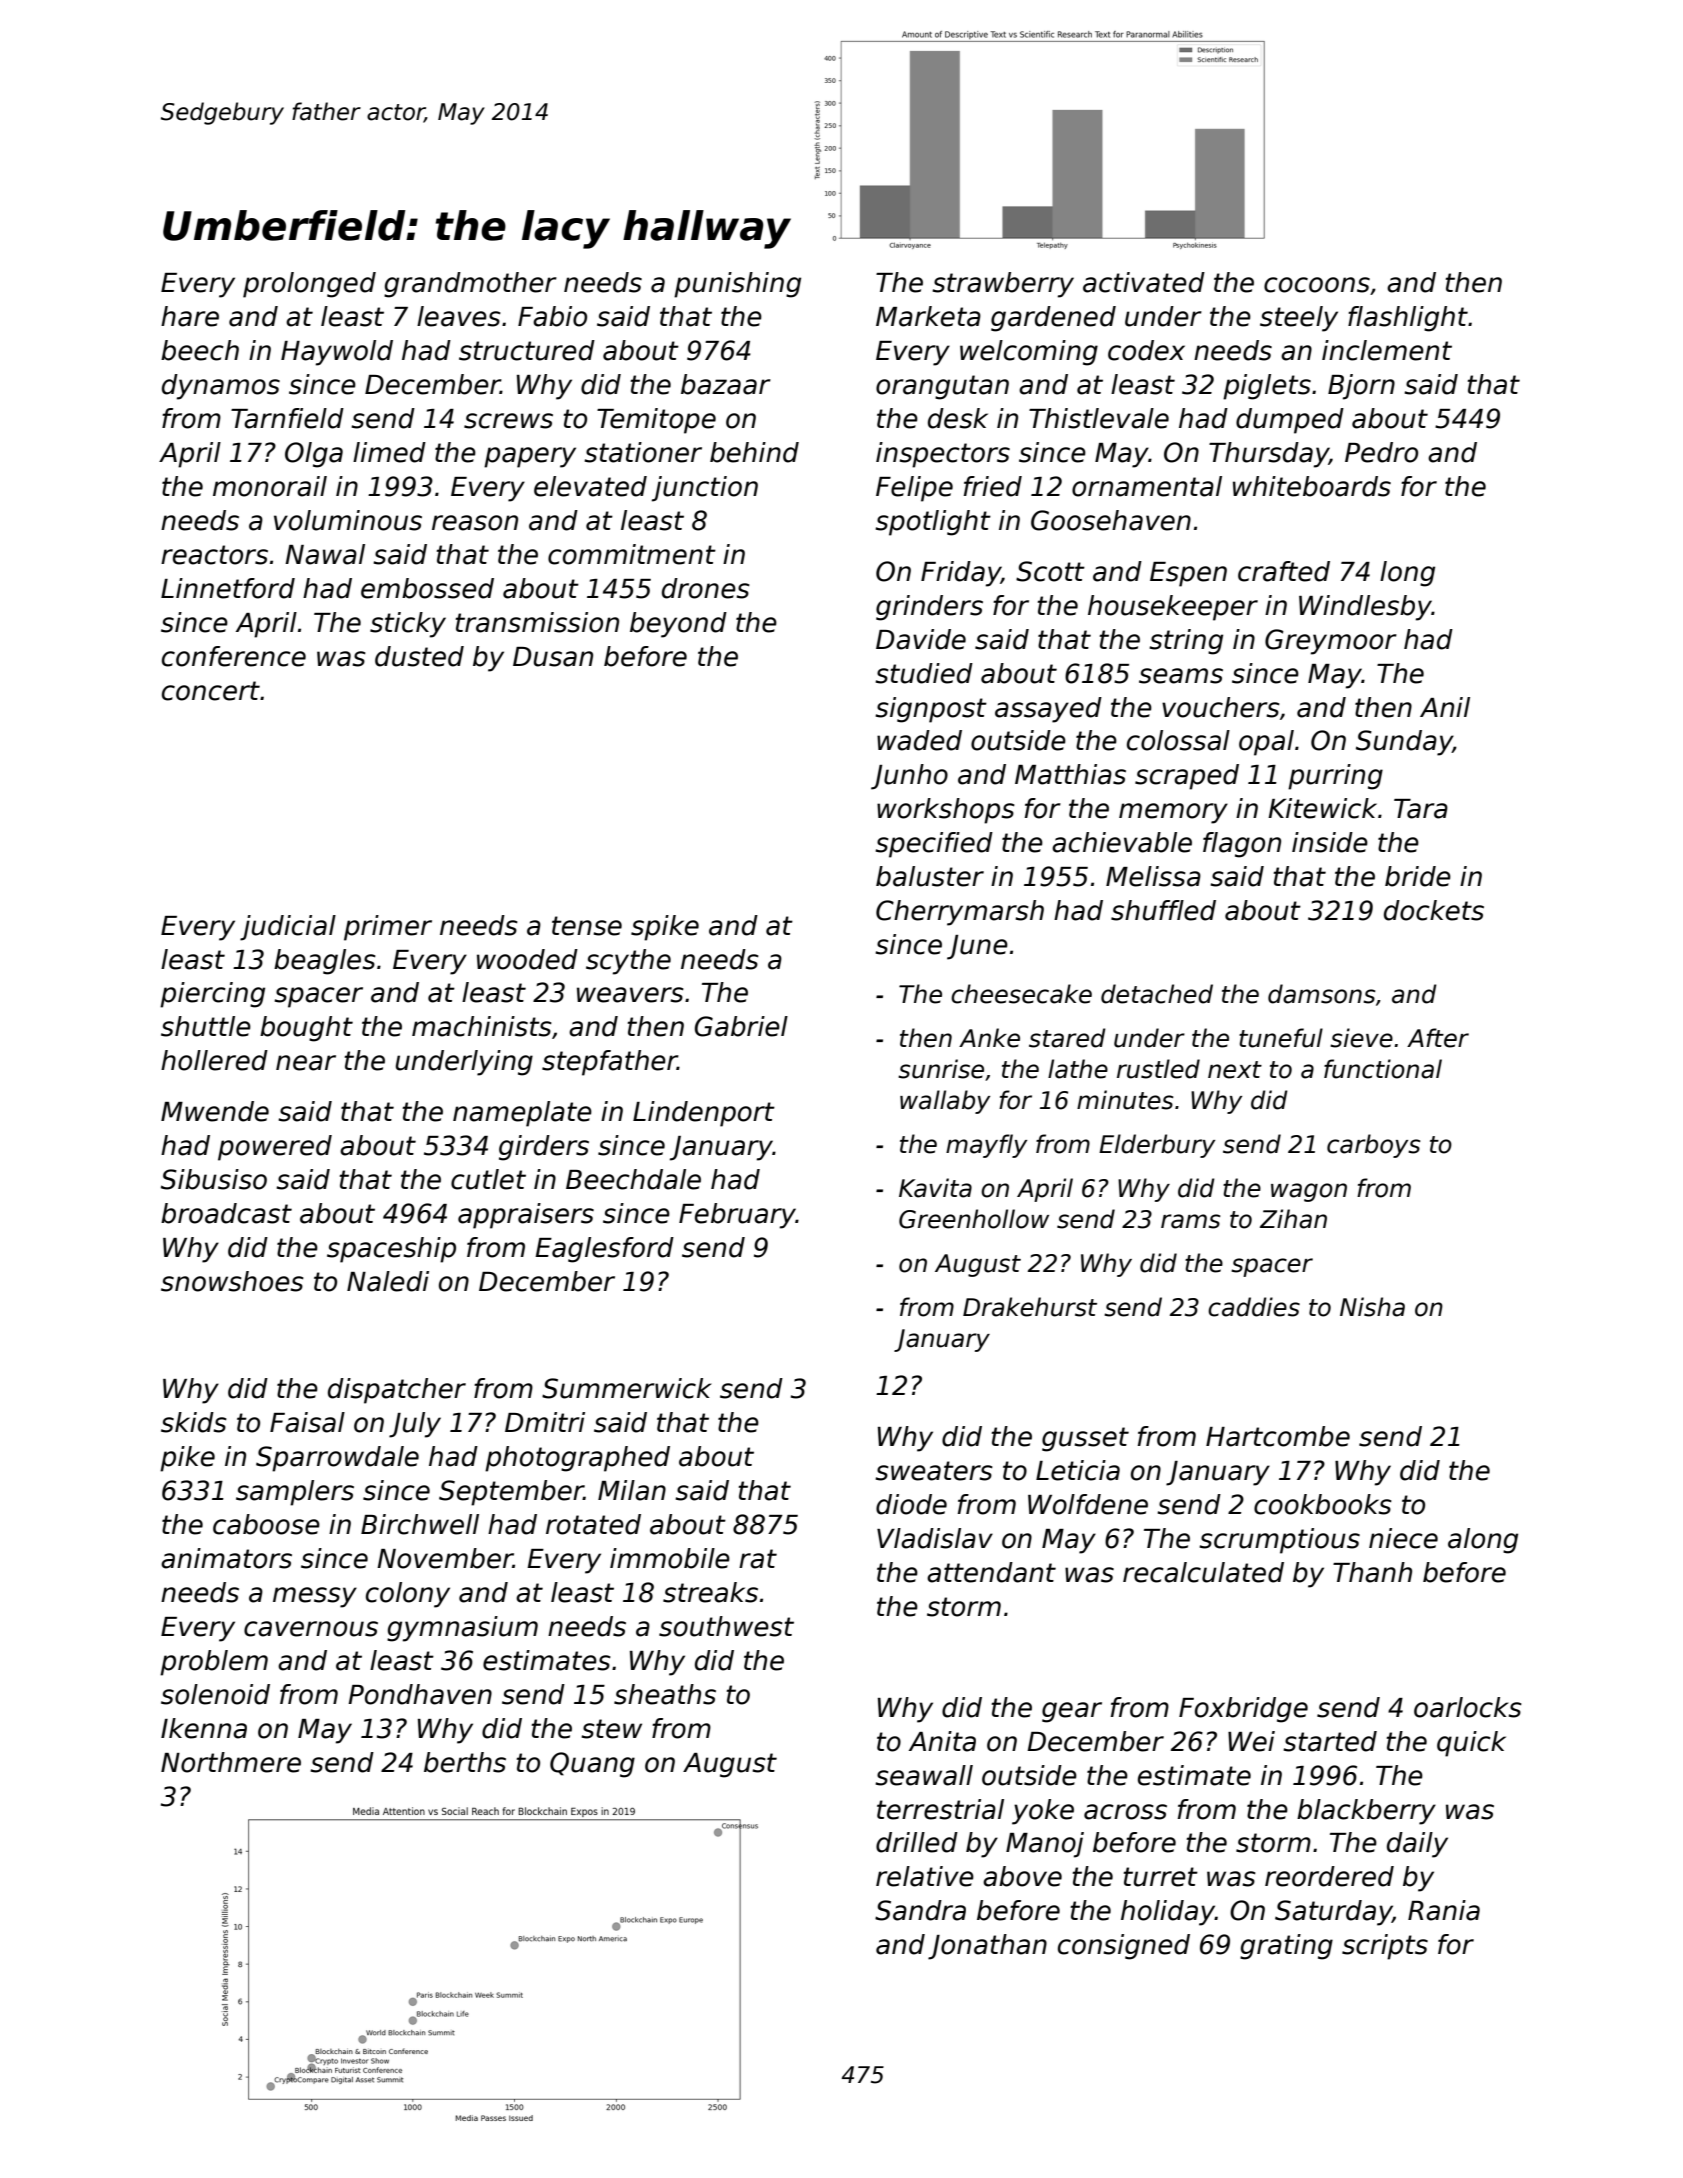  Describe the element at coordinates (1408, 319) in the screenshot. I see `flashlight` at that location.
